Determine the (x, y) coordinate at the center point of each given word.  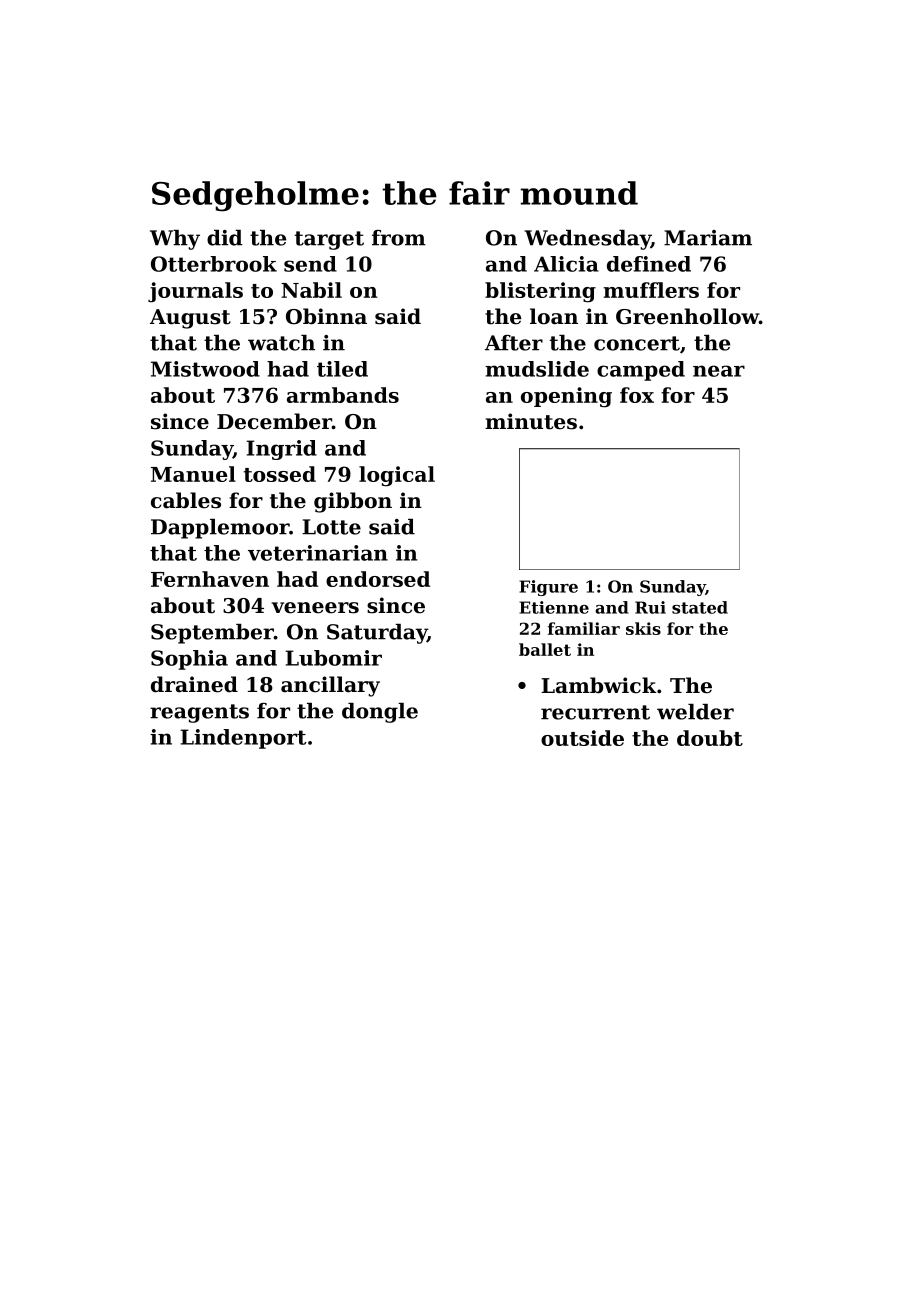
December (274, 421)
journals (195, 292)
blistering (540, 292)
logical (397, 476)
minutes (531, 421)
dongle (380, 713)
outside (582, 738)
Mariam (708, 238)
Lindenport (243, 739)
